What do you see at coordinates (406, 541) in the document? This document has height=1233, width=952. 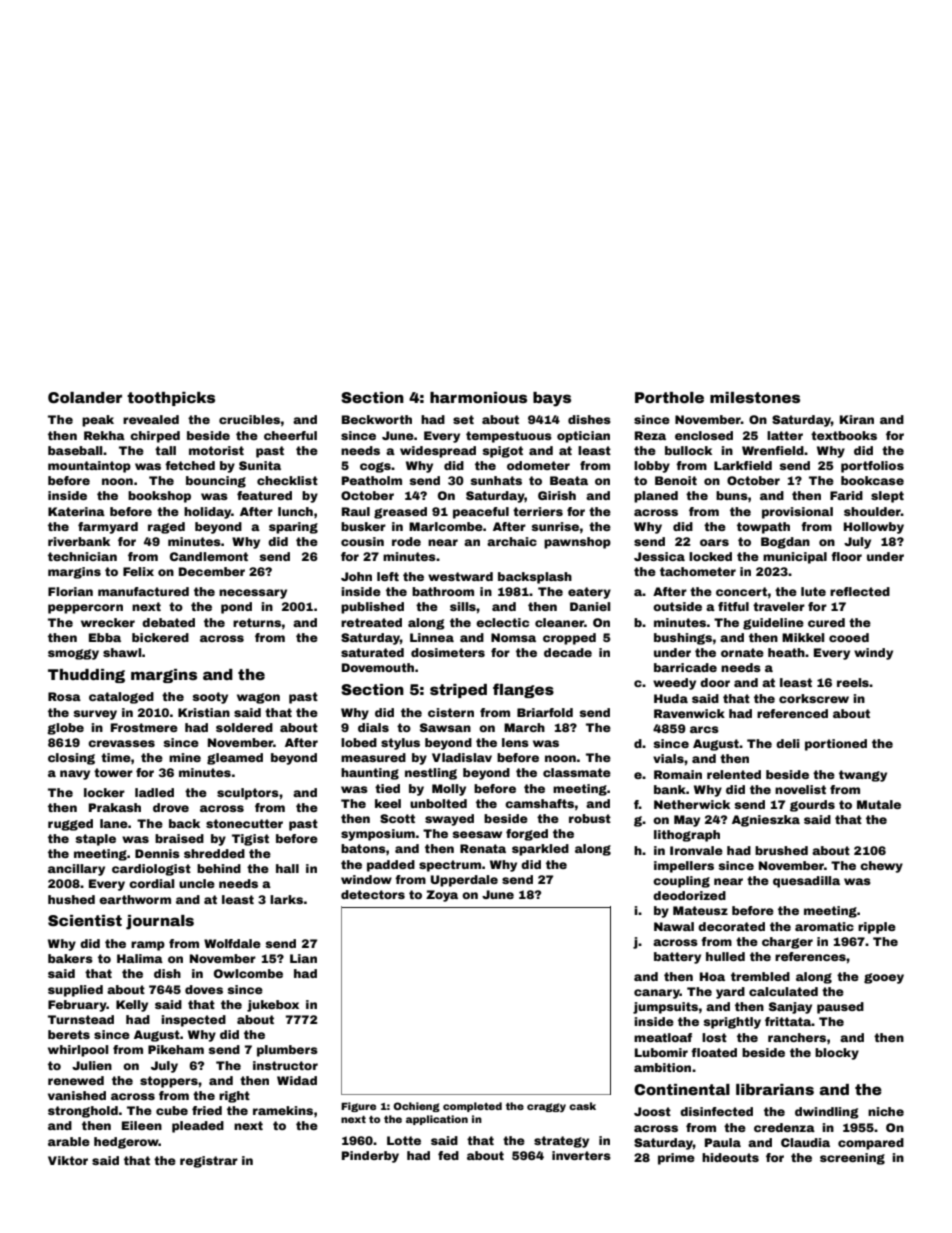 I see `rode` at bounding box center [406, 541].
